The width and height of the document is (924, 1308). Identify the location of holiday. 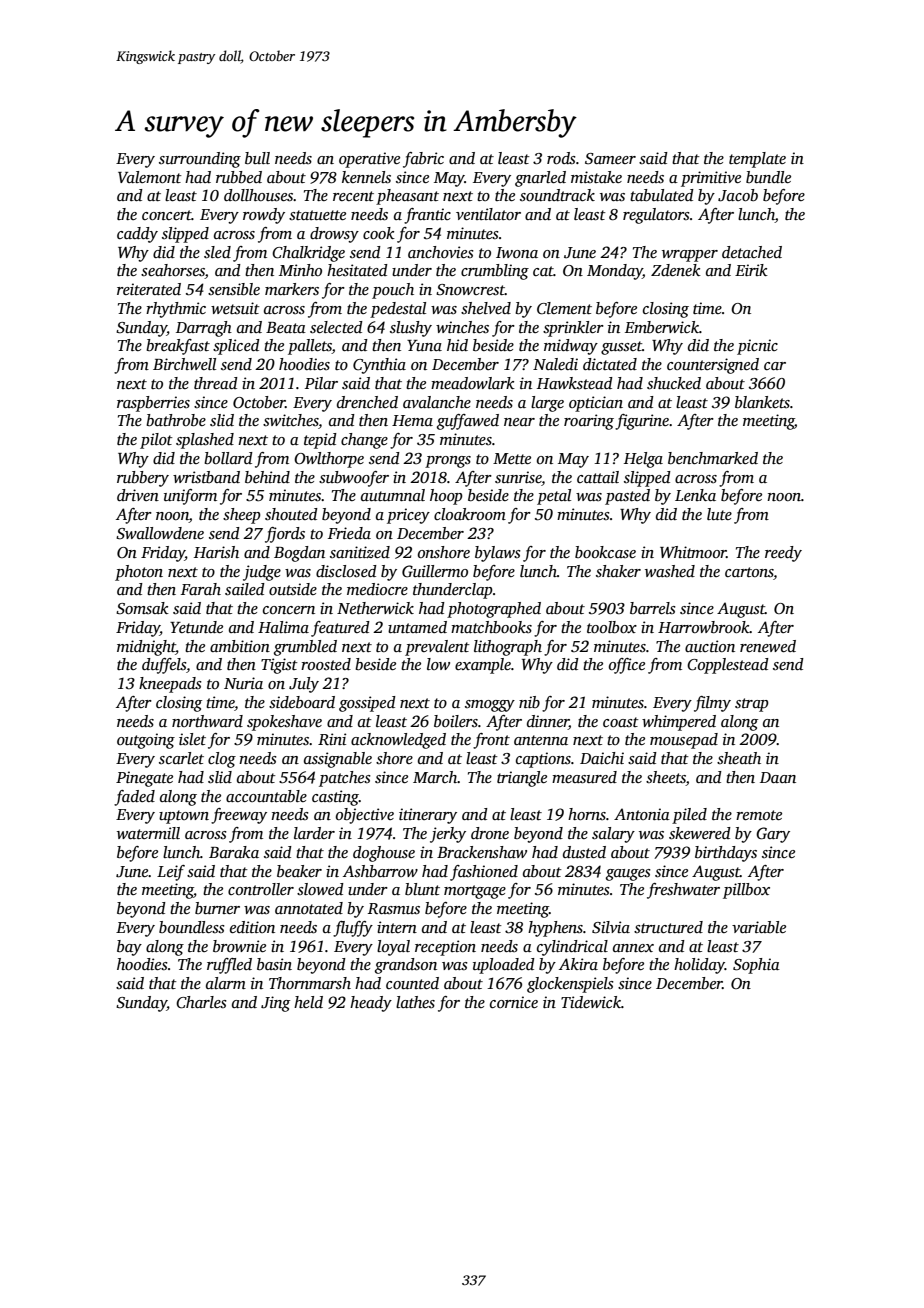
(699, 966).
